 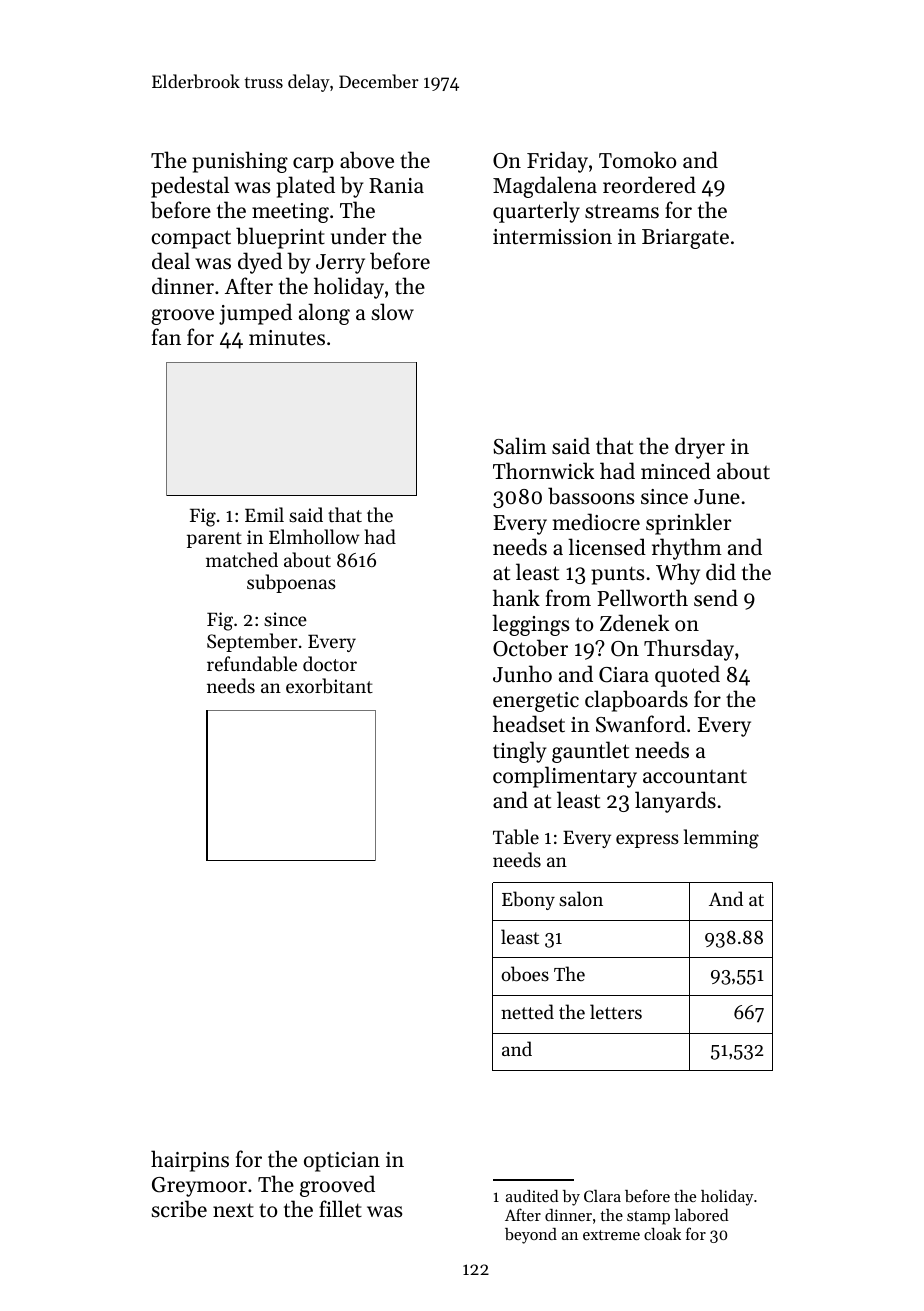 I want to click on hairpins, so click(x=190, y=1161).
